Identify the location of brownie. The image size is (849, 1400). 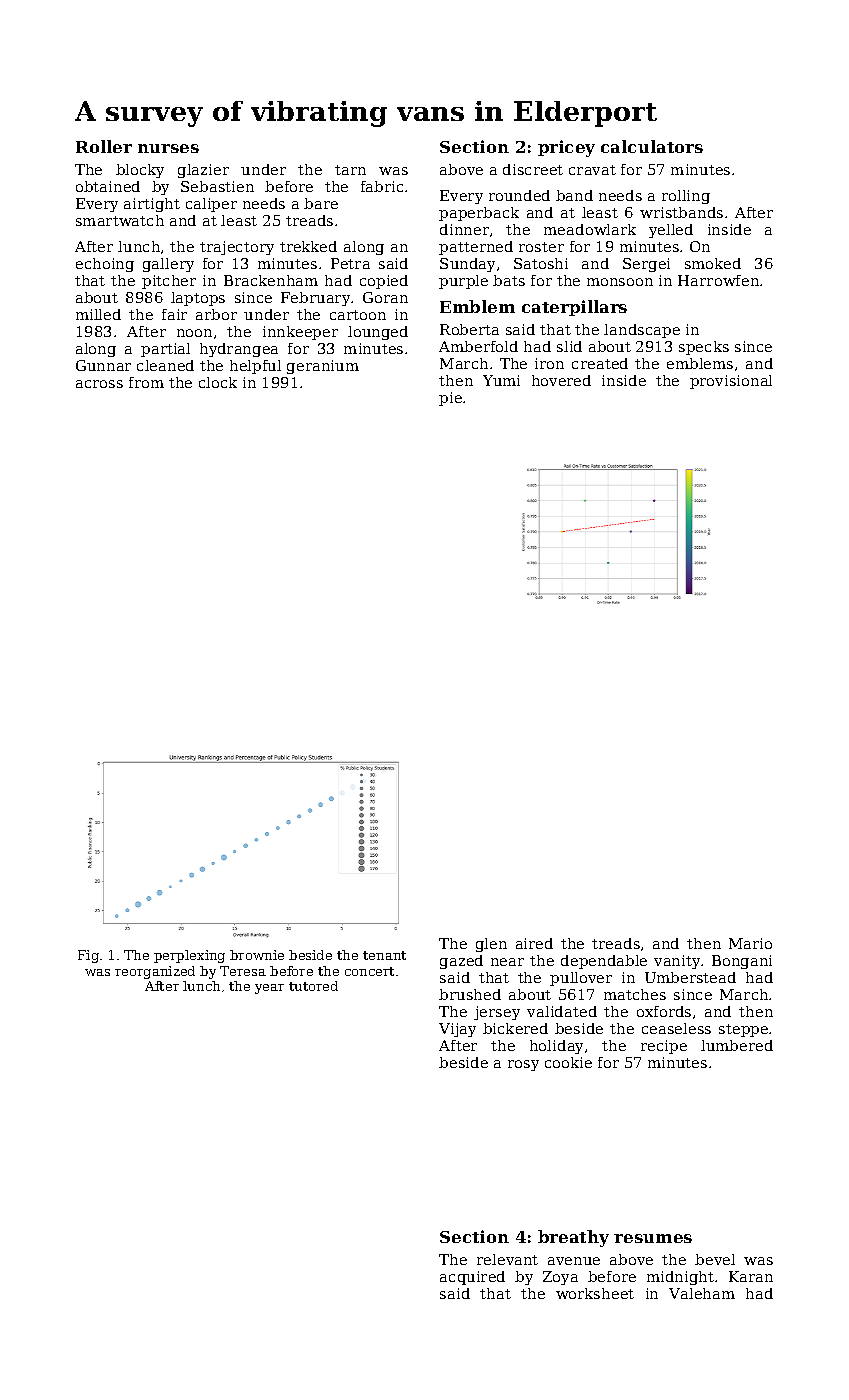
(257, 955).
